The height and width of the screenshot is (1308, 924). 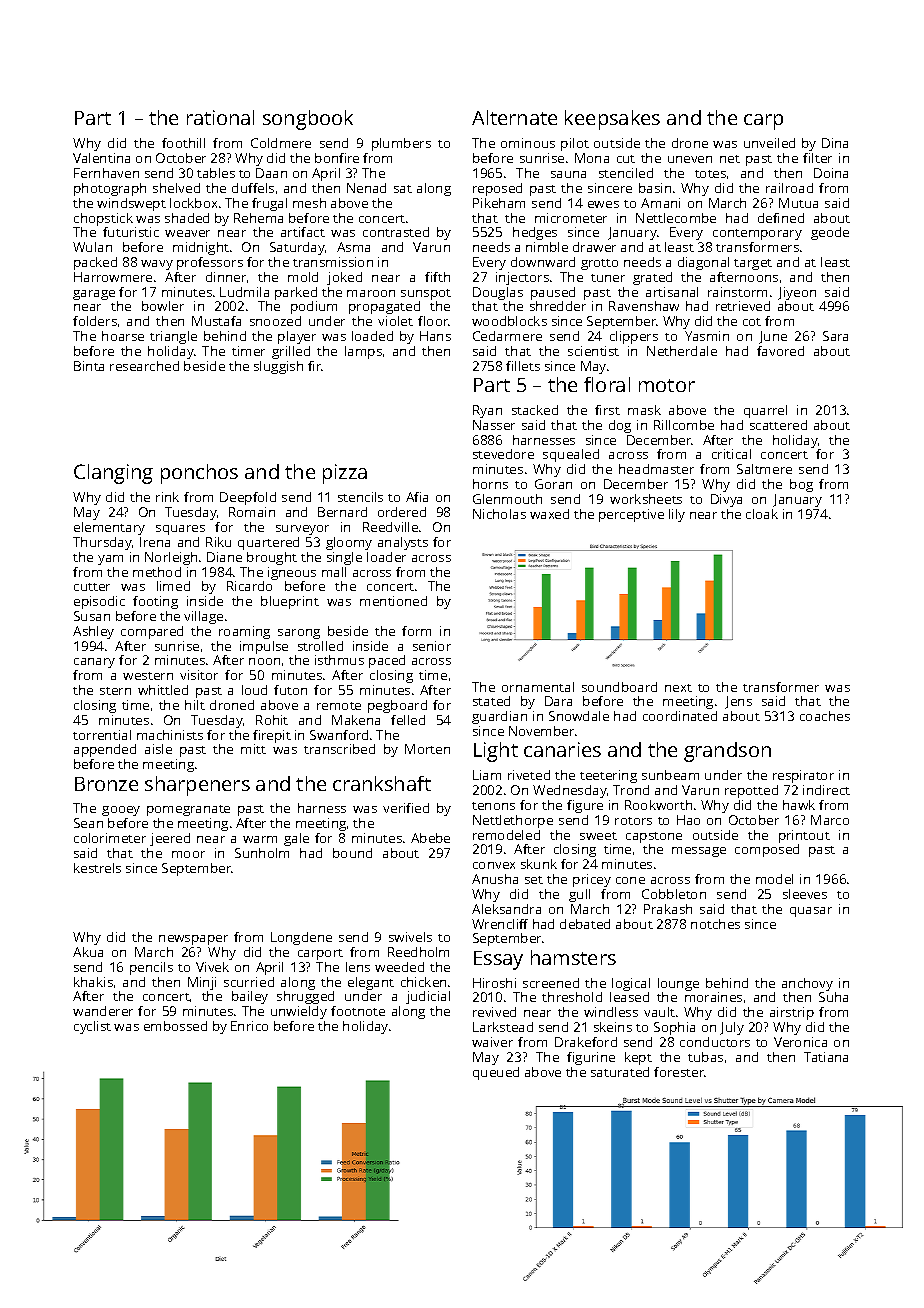 What do you see at coordinates (762, 514) in the screenshot?
I see `cloak` at bounding box center [762, 514].
